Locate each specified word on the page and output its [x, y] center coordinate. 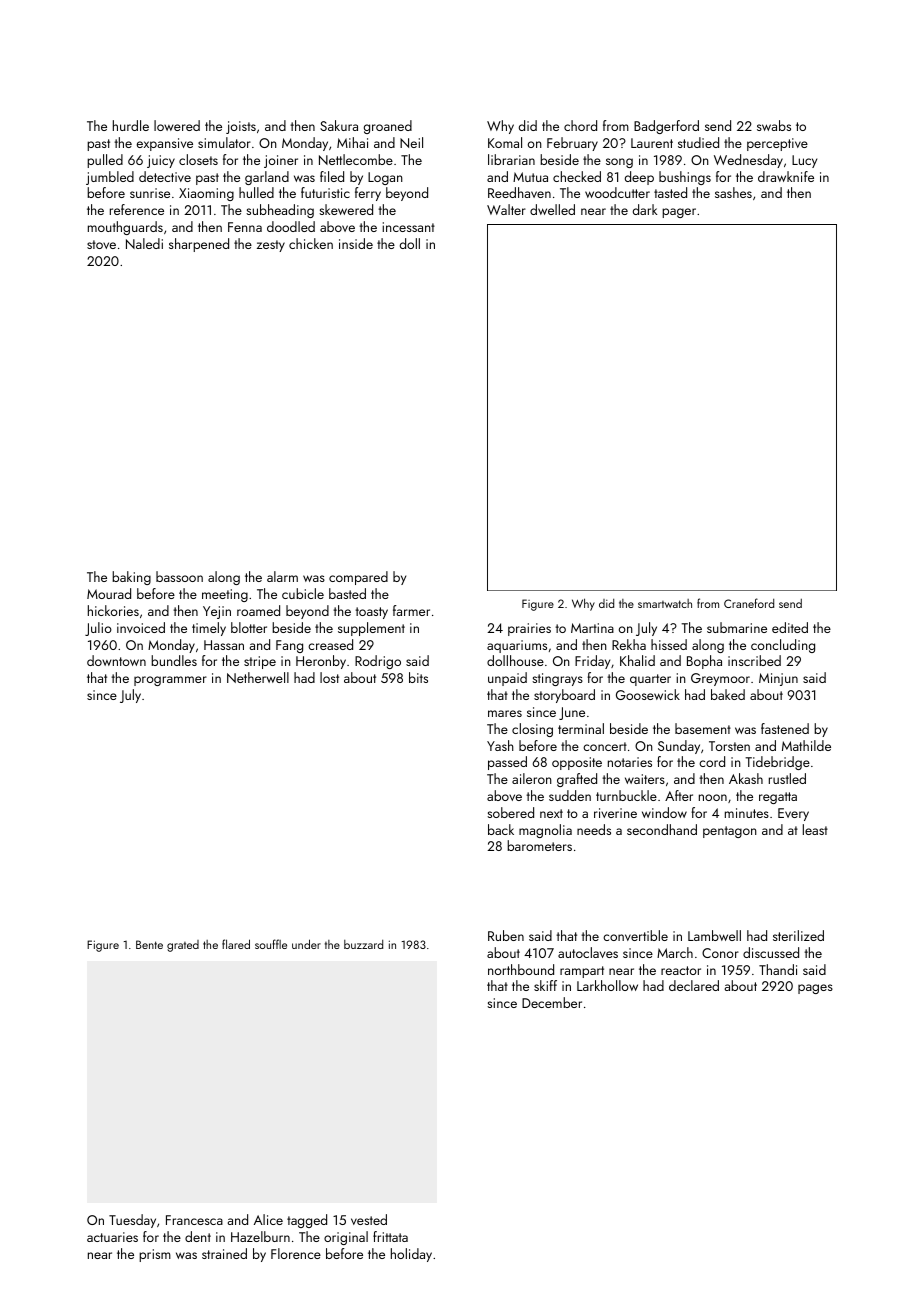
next [551, 813]
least [815, 829]
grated [183, 946]
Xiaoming [206, 194]
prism [155, 1255]
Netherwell [258, 677]
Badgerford [666, 127]
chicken [311, 243]
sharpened [199, 245]
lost [329, 677]
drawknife [786, 176]
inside [356, 243]
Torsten [729, 746]
